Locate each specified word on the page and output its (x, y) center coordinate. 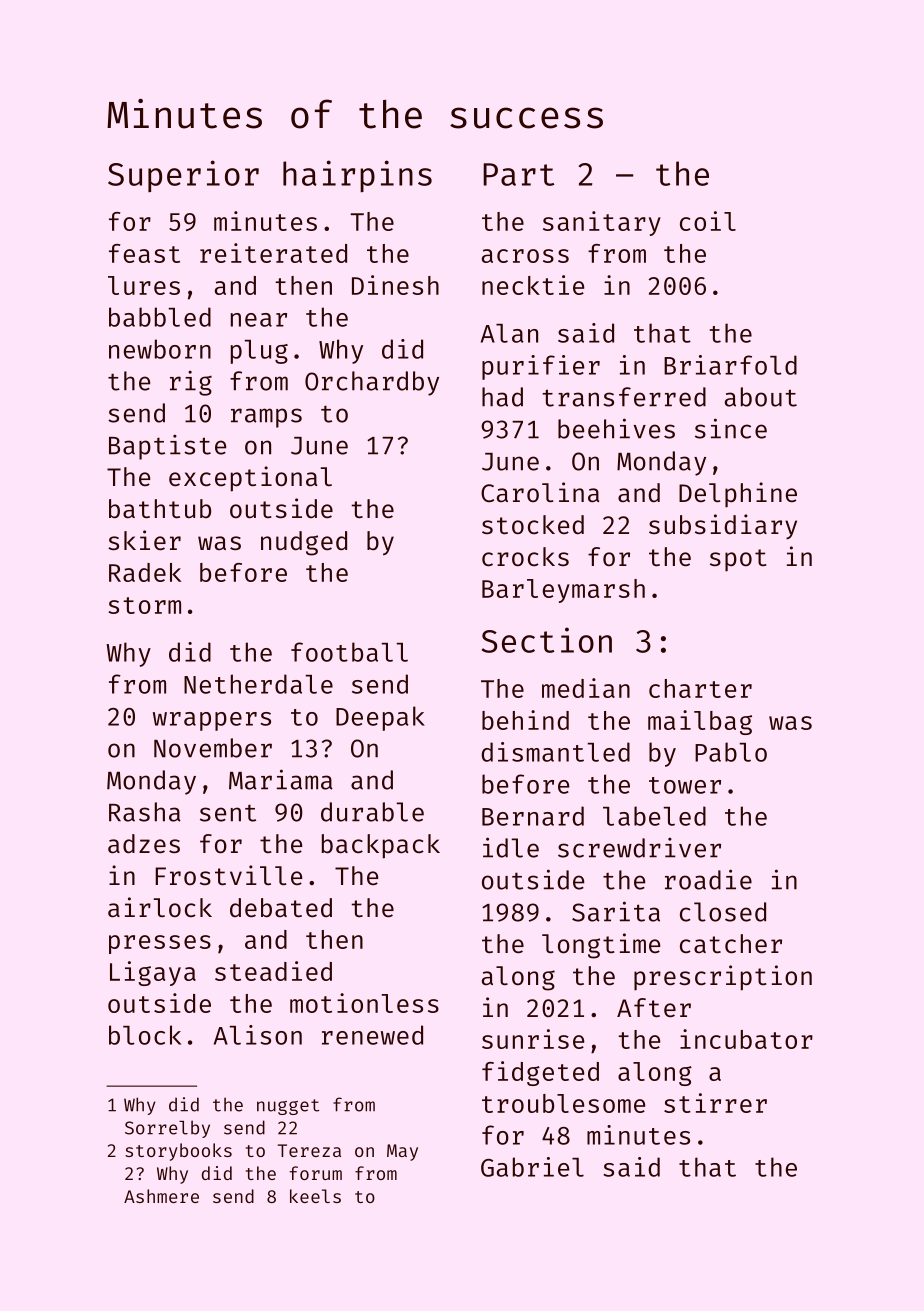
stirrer (715, 1103)
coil (708, 221)
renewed (372, 1035)
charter (700, 688)
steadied (273, 971)
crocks (525, 557)
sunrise (533, 1039)
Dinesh (395, 285)
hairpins (357, 176)
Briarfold (730, 365)
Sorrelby (167, 1129)
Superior (183, 176)
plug (259, 352)
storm (144, 605)
